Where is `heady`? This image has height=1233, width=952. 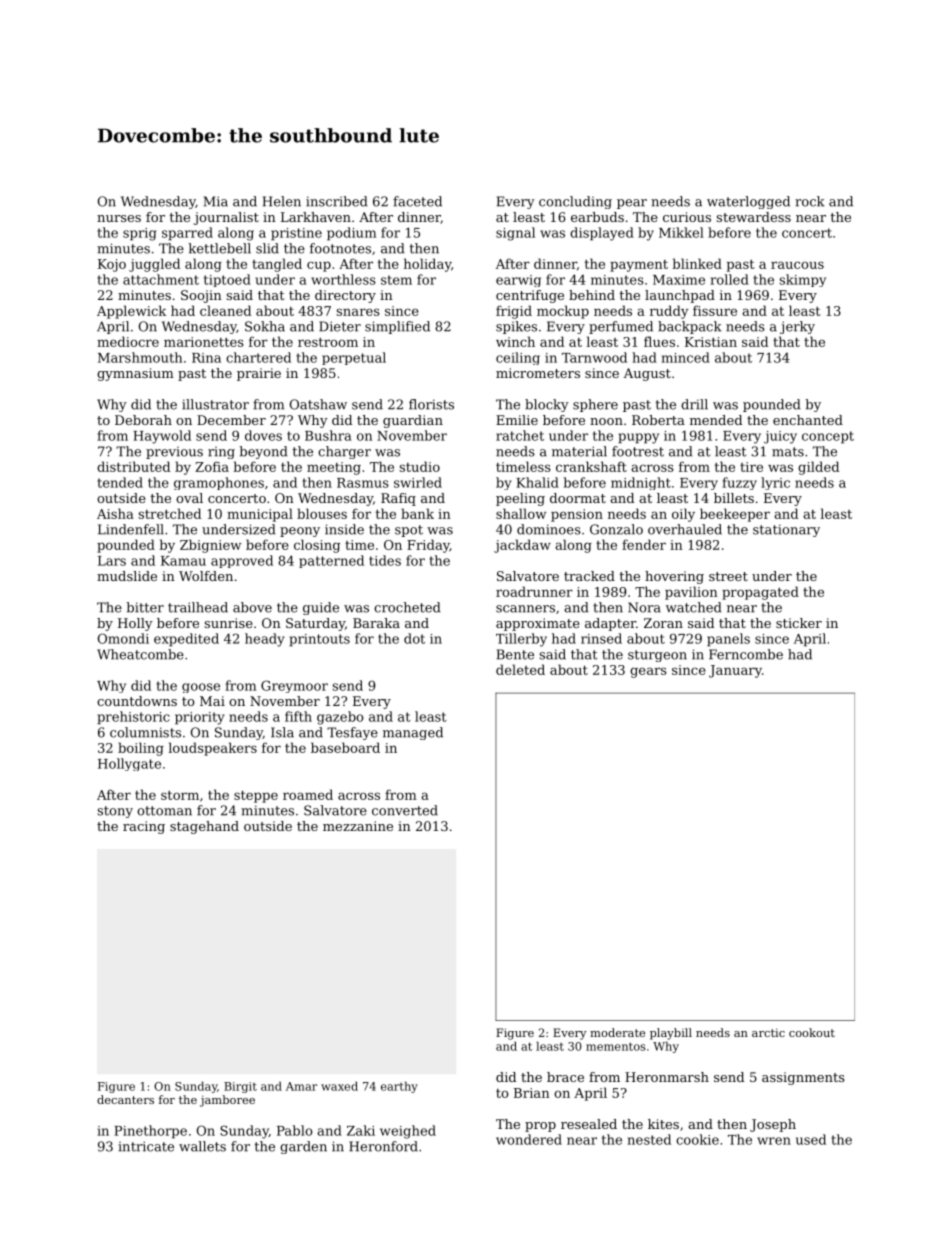
heady is located at coordinates (265, 640).
